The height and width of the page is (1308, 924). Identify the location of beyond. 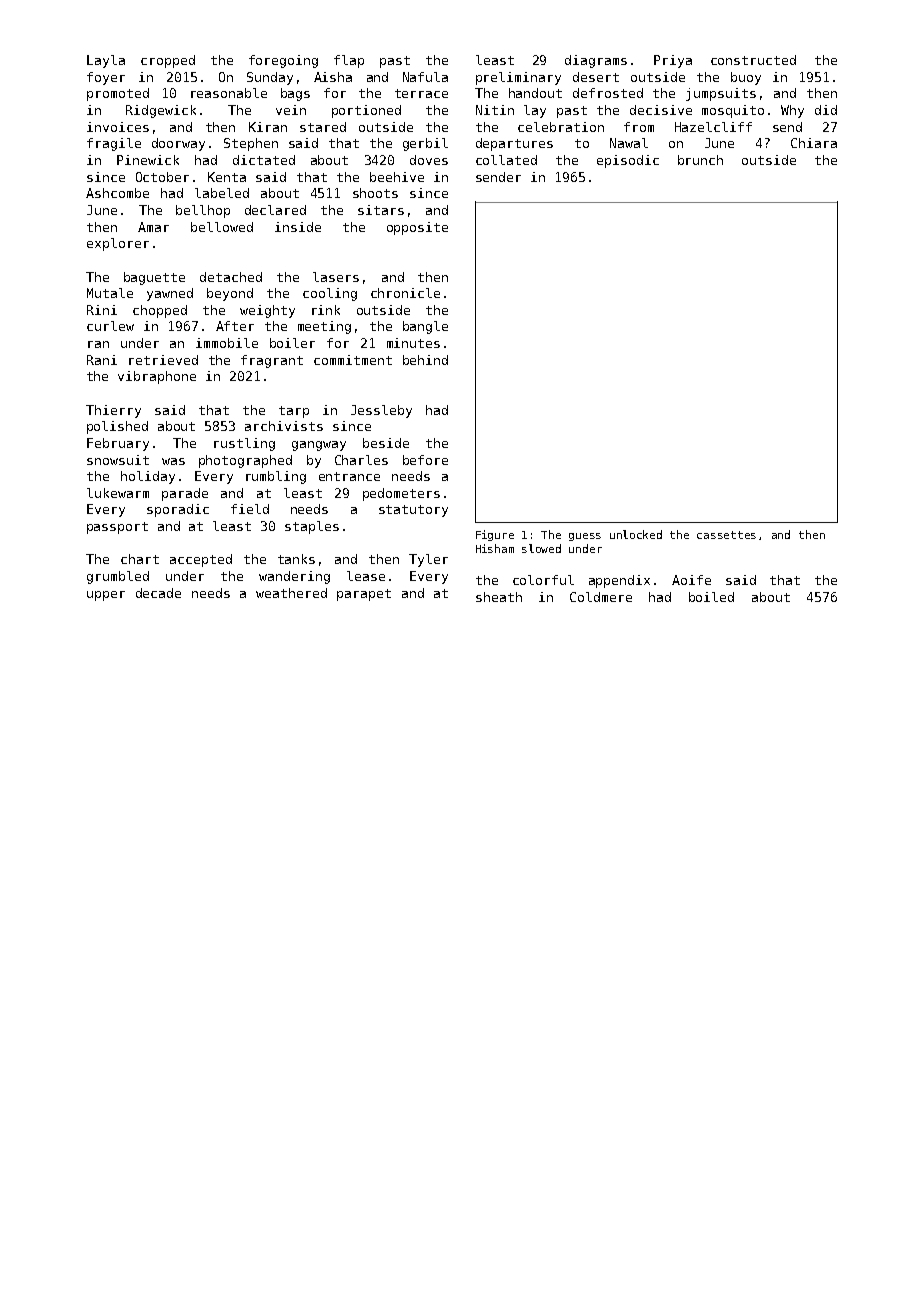
(230, 294).
